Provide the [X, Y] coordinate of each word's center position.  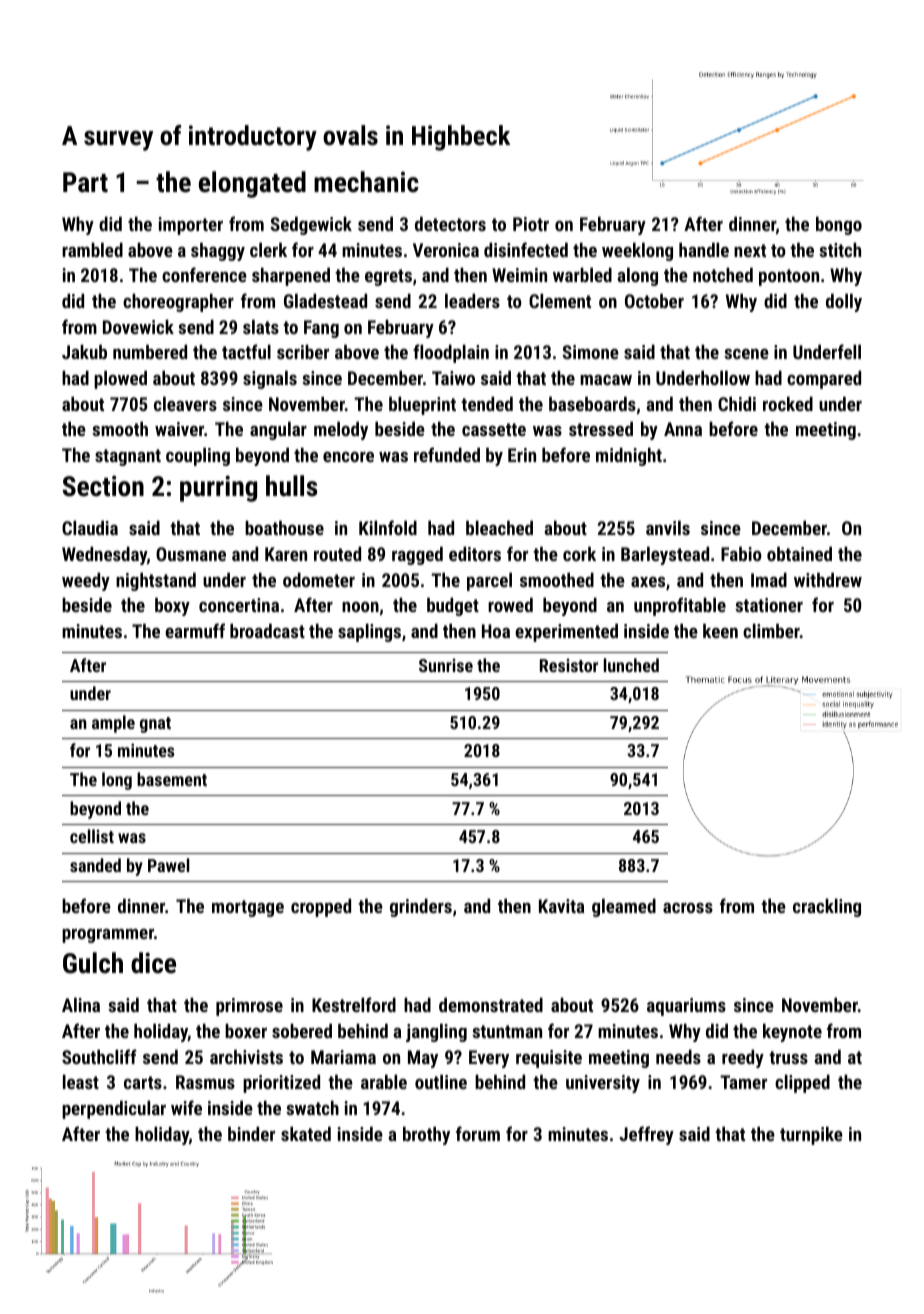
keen [720, 630]
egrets [388, 277]
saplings [369, 632]
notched [723, 274]
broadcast [267, 630]
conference [204, 274]
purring [218, 488]
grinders [421, 907]
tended [487, 403]
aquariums [686, 1007]
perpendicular [114, 1109]
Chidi [737, 403]
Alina [81, 1004]
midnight [629, 456]
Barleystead [665, 555]
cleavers [185, 403]
